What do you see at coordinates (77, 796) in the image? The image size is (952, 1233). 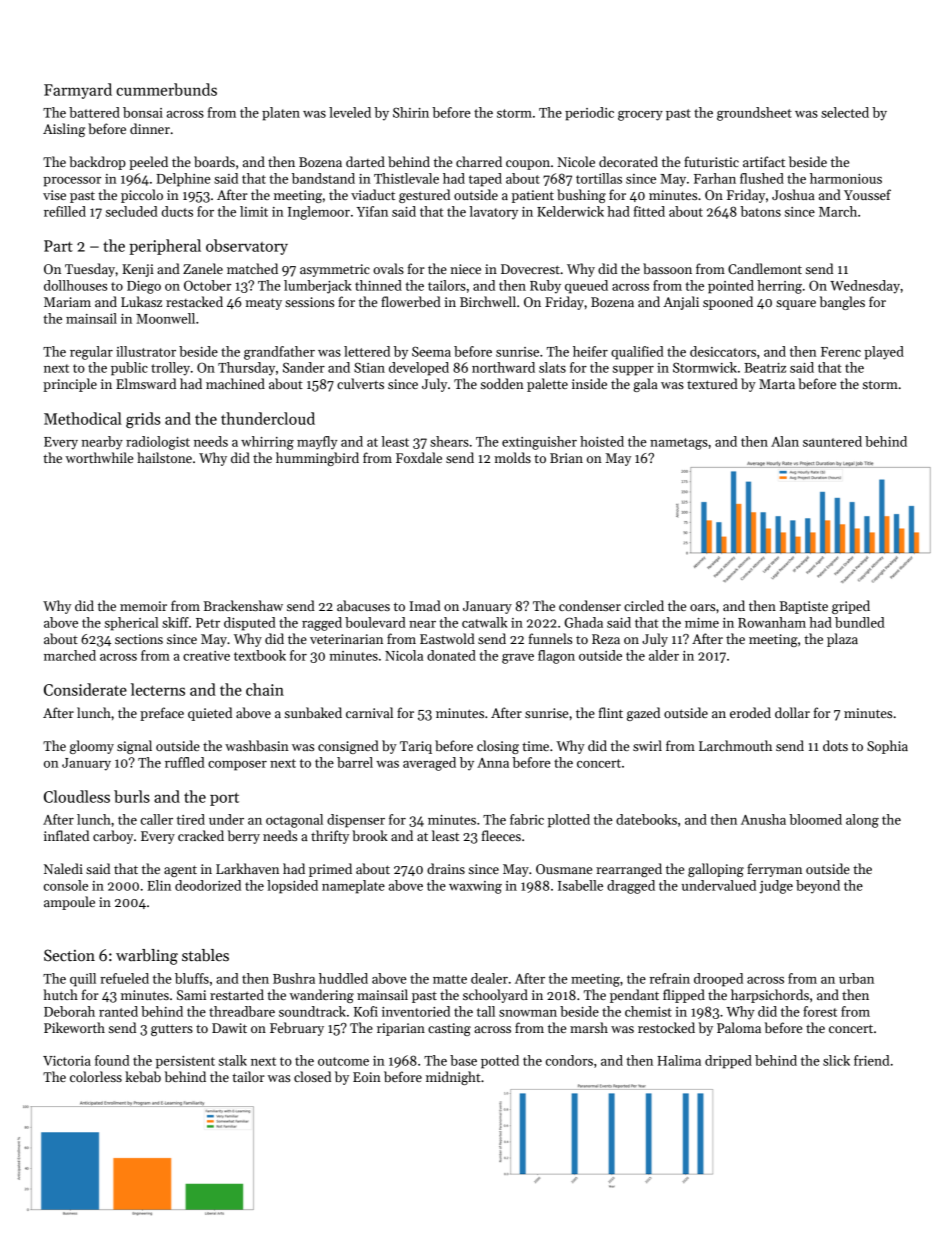 I see `Cloudless` at bounding box center [77, 796].
